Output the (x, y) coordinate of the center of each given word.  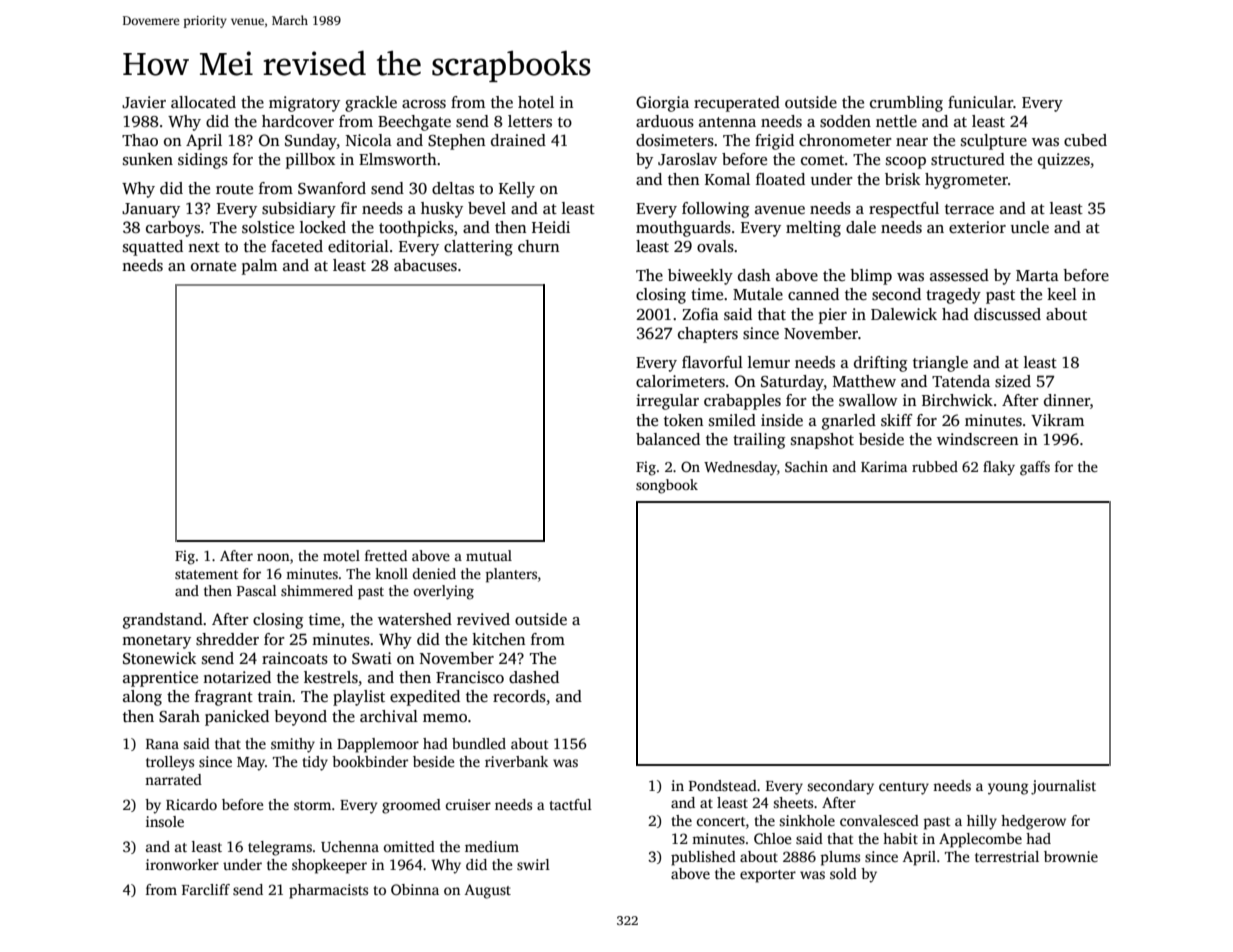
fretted (386, 555)
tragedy (953, 296)
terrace (969, 209)
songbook (667, 486)
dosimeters (675, 140)
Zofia (700, 314)
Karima (884, 466)
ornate (213, 266)
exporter (768, 876)
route (234, 189)
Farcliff (206, 889)
